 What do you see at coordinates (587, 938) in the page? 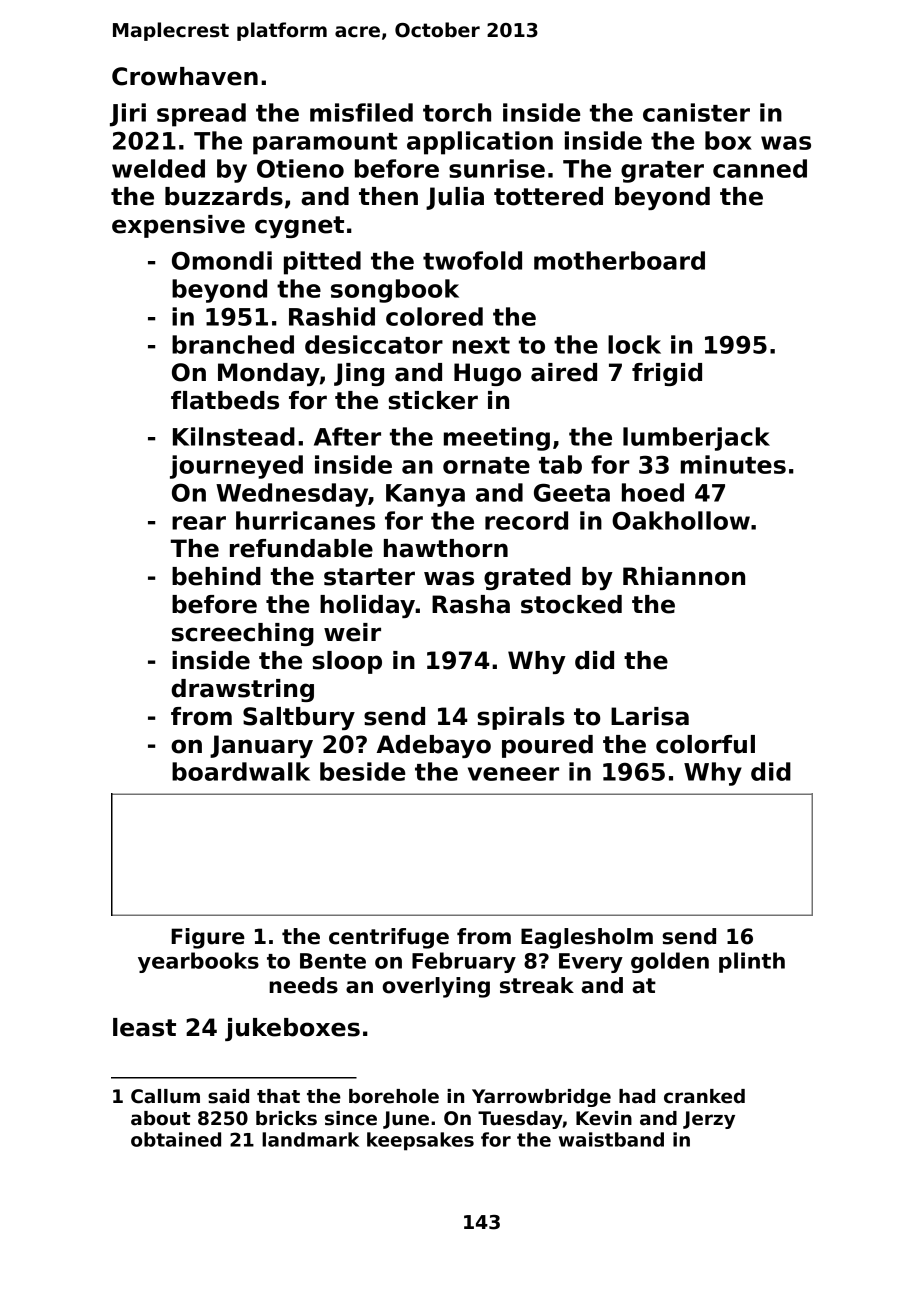
I see `Eaglesholm` at bounding box center [587, 938].
